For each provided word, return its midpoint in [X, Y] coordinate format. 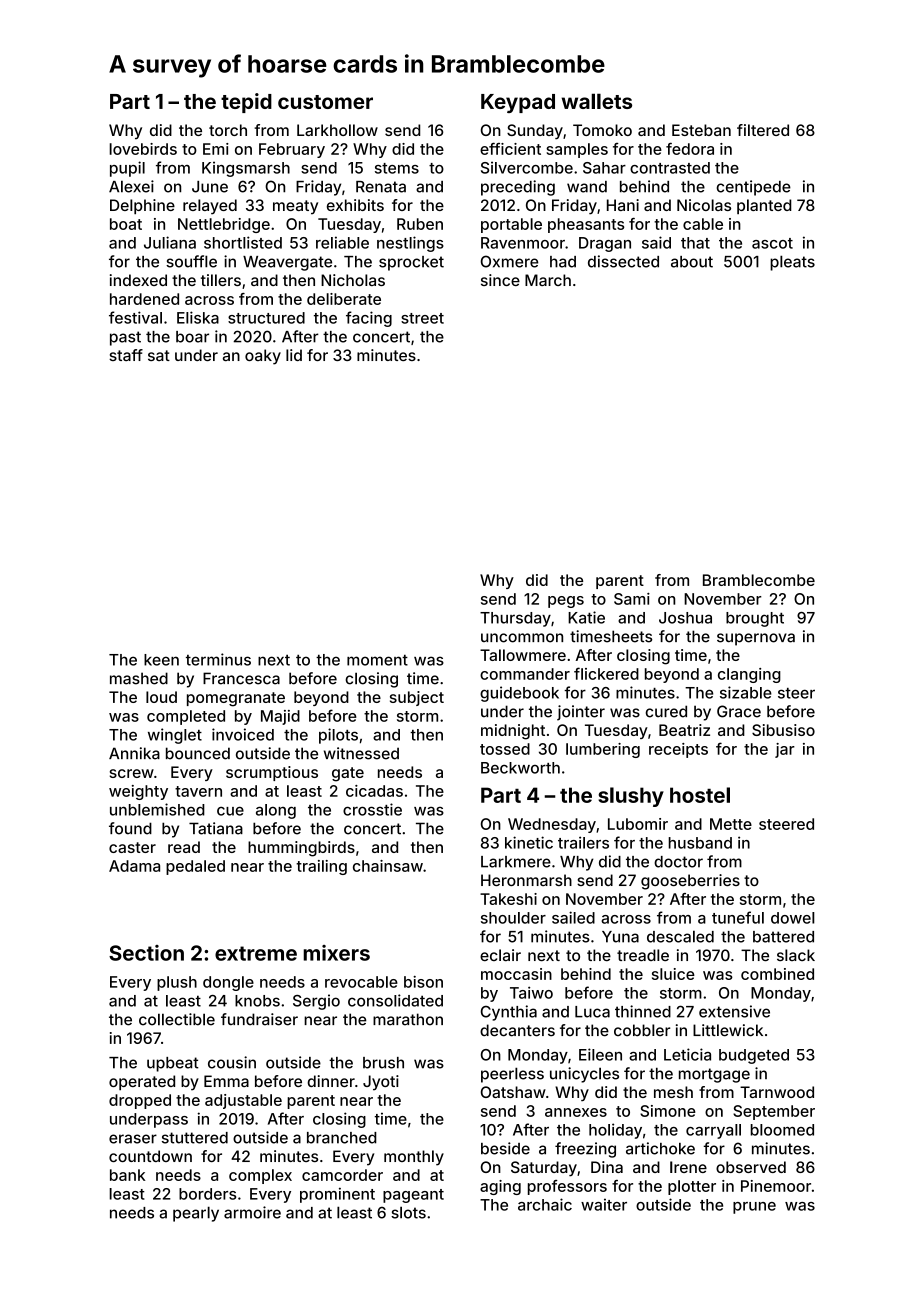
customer [325, 102]
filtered [763, 130]
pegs [566, 602]
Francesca [241, 678]
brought [755, 619]
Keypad [518, 103]
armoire [252, 1212]
